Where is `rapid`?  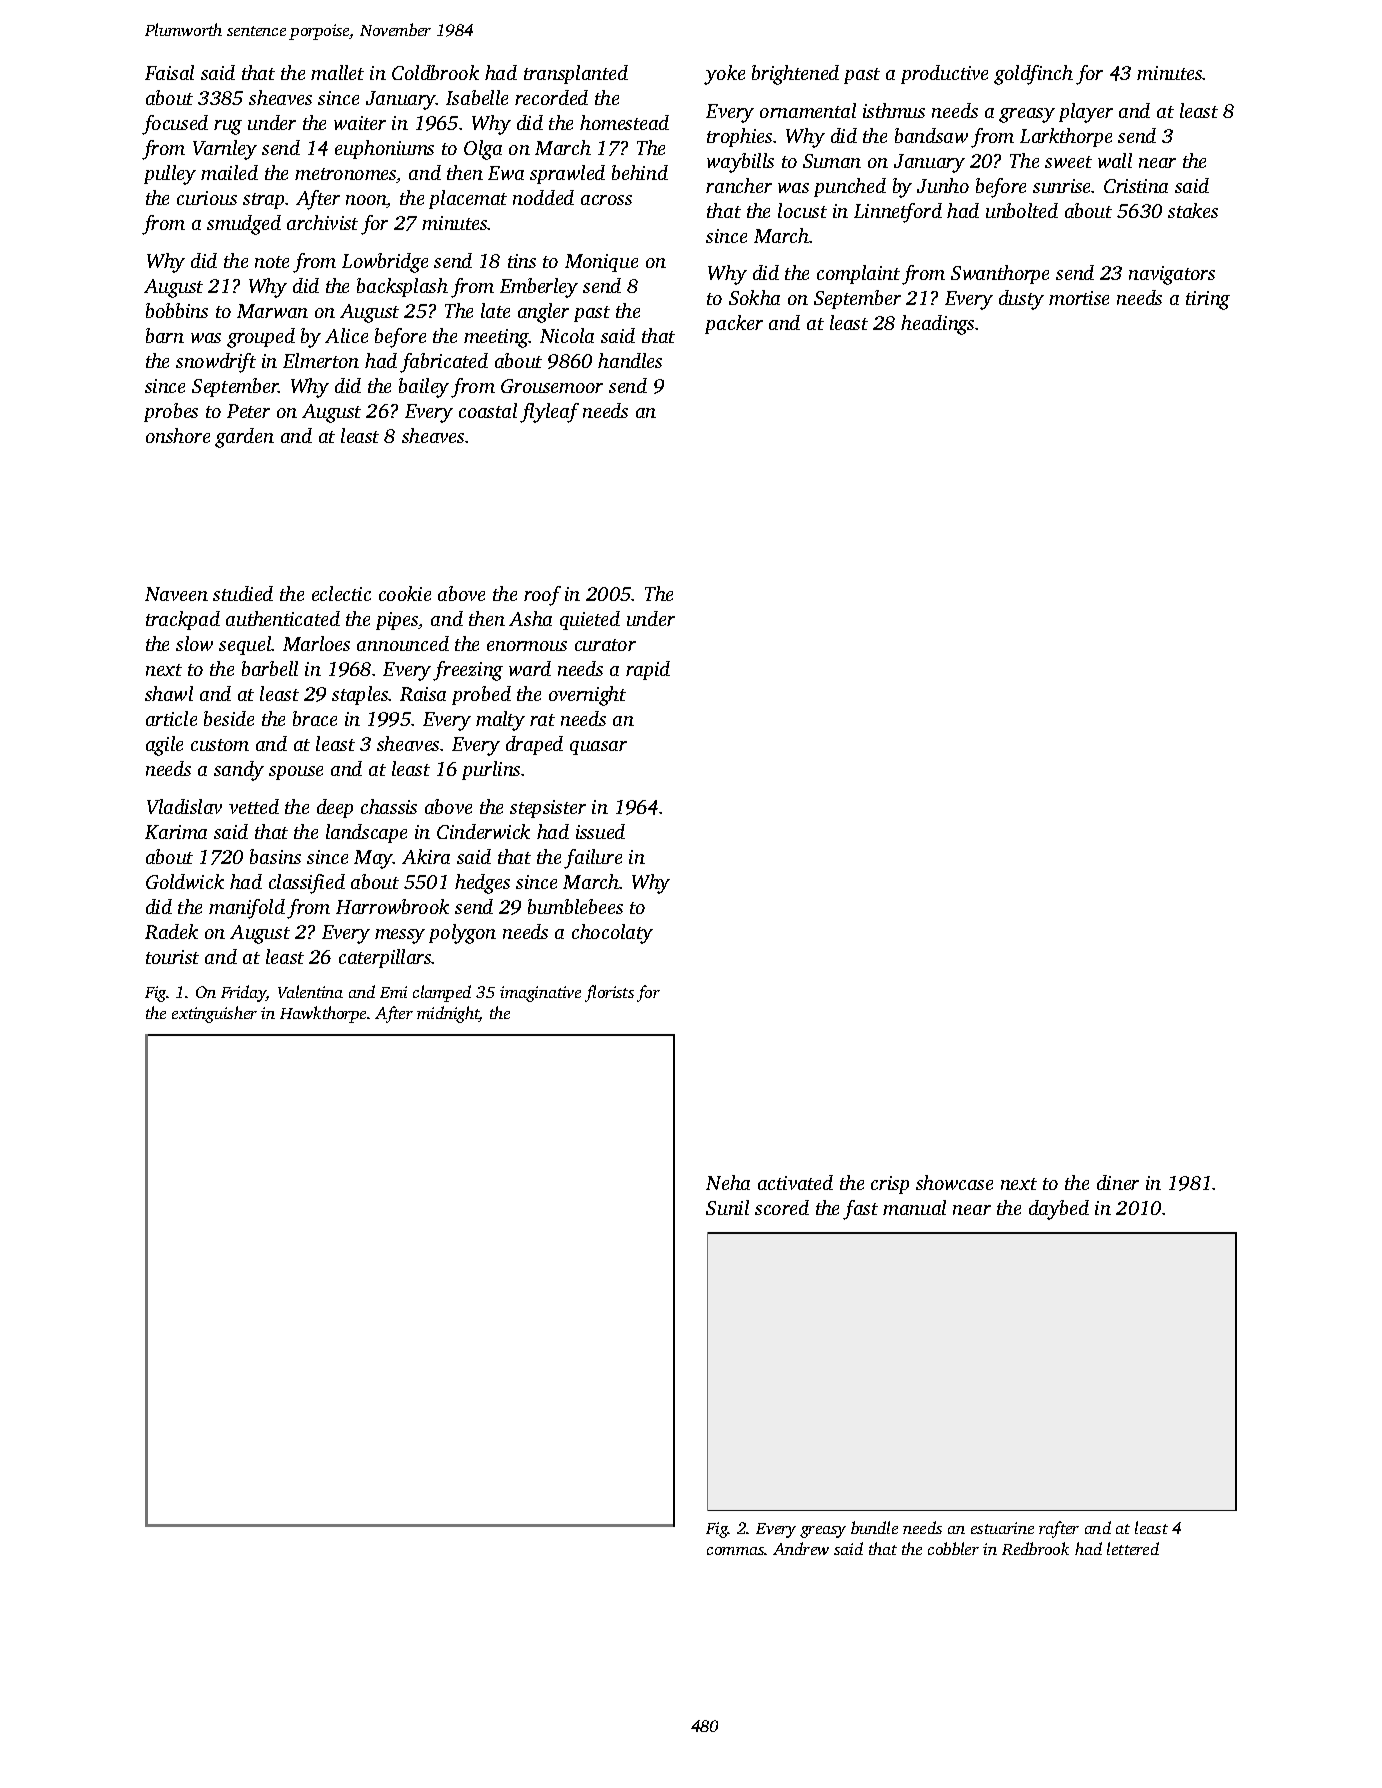
rapid is located at coordinates (648, 670).
